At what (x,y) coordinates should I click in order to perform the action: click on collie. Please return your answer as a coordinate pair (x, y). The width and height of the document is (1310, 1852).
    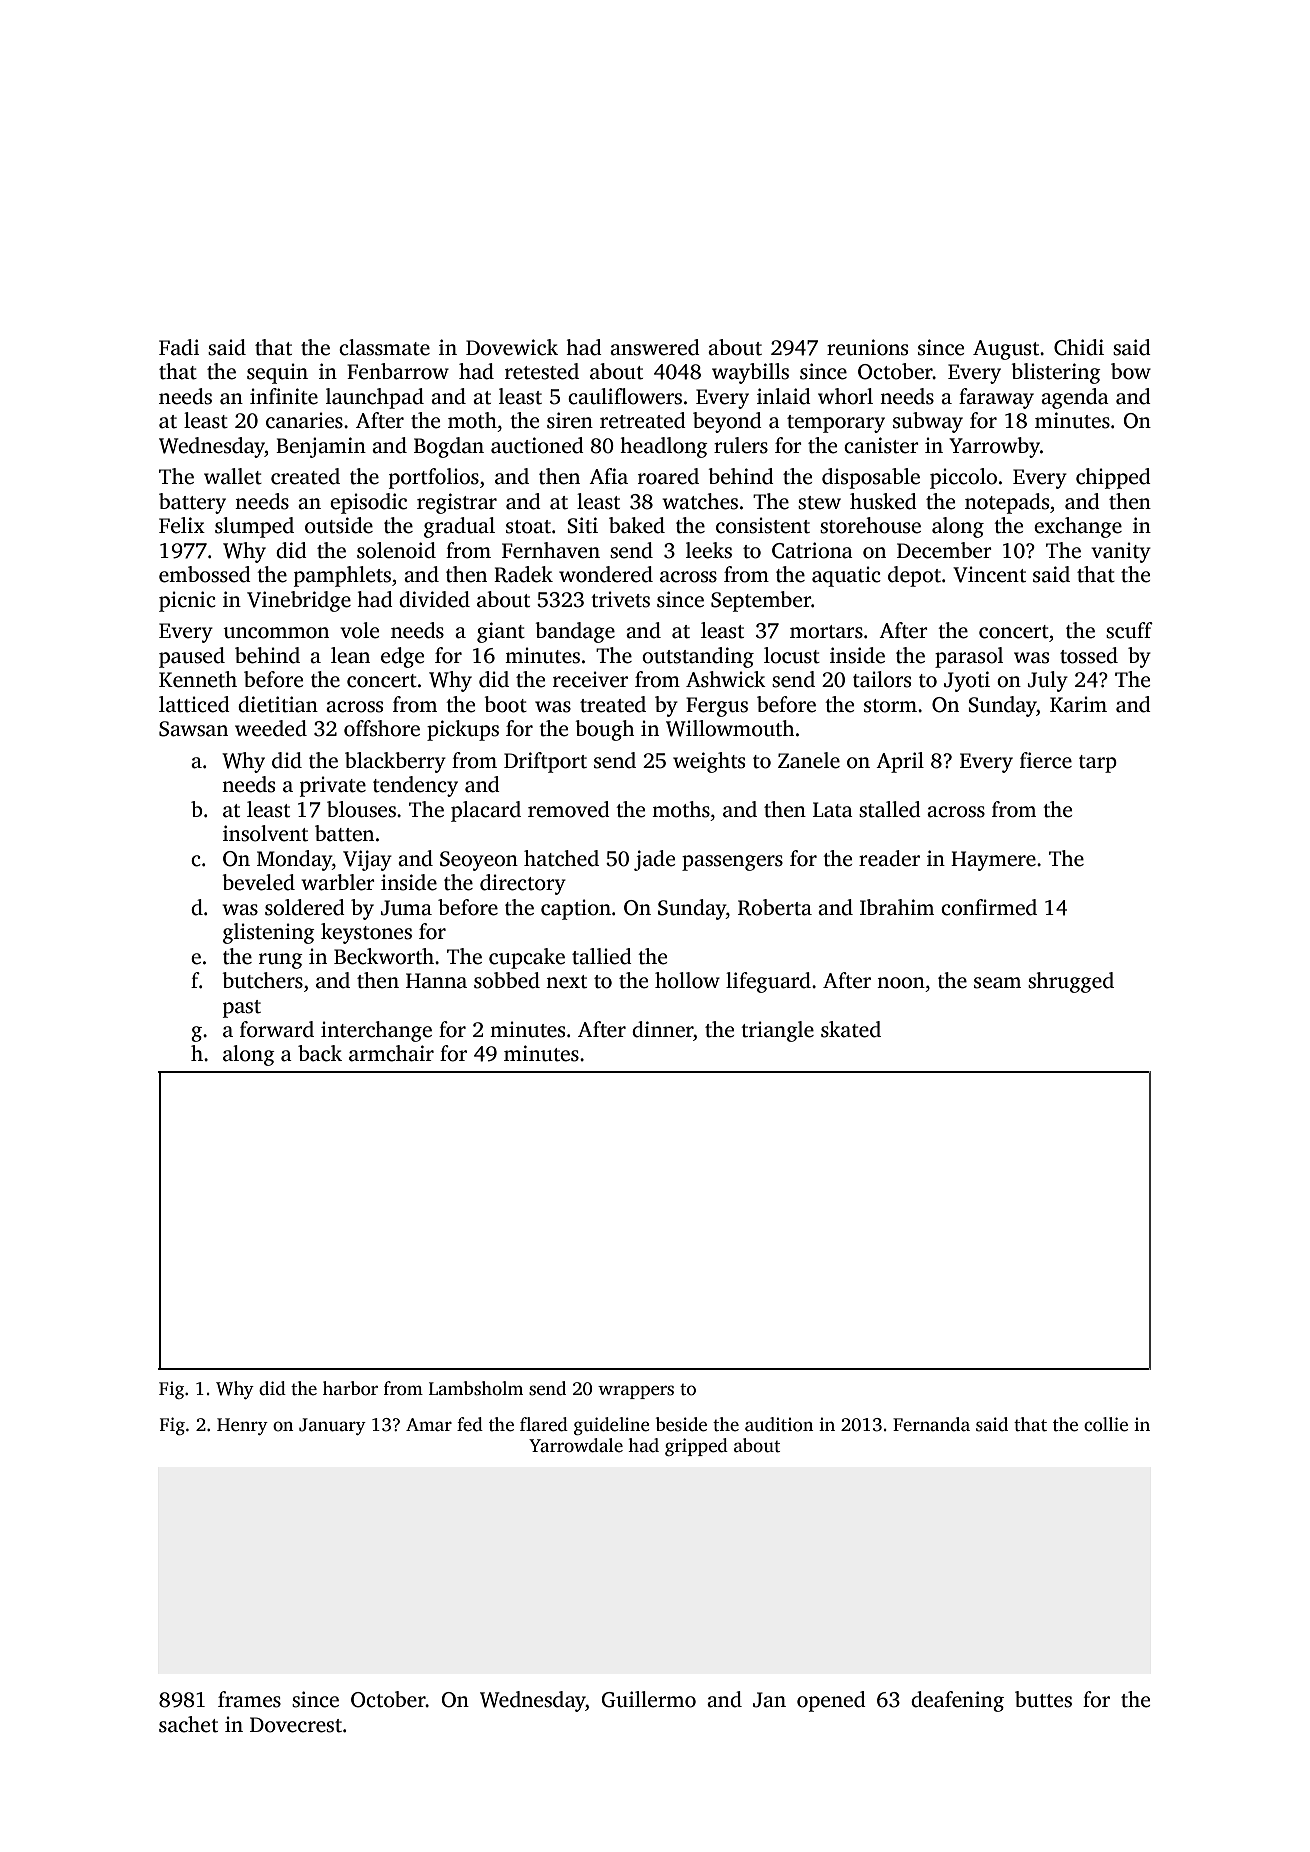
    Looking at the image, I should click on (1106, 1424).
